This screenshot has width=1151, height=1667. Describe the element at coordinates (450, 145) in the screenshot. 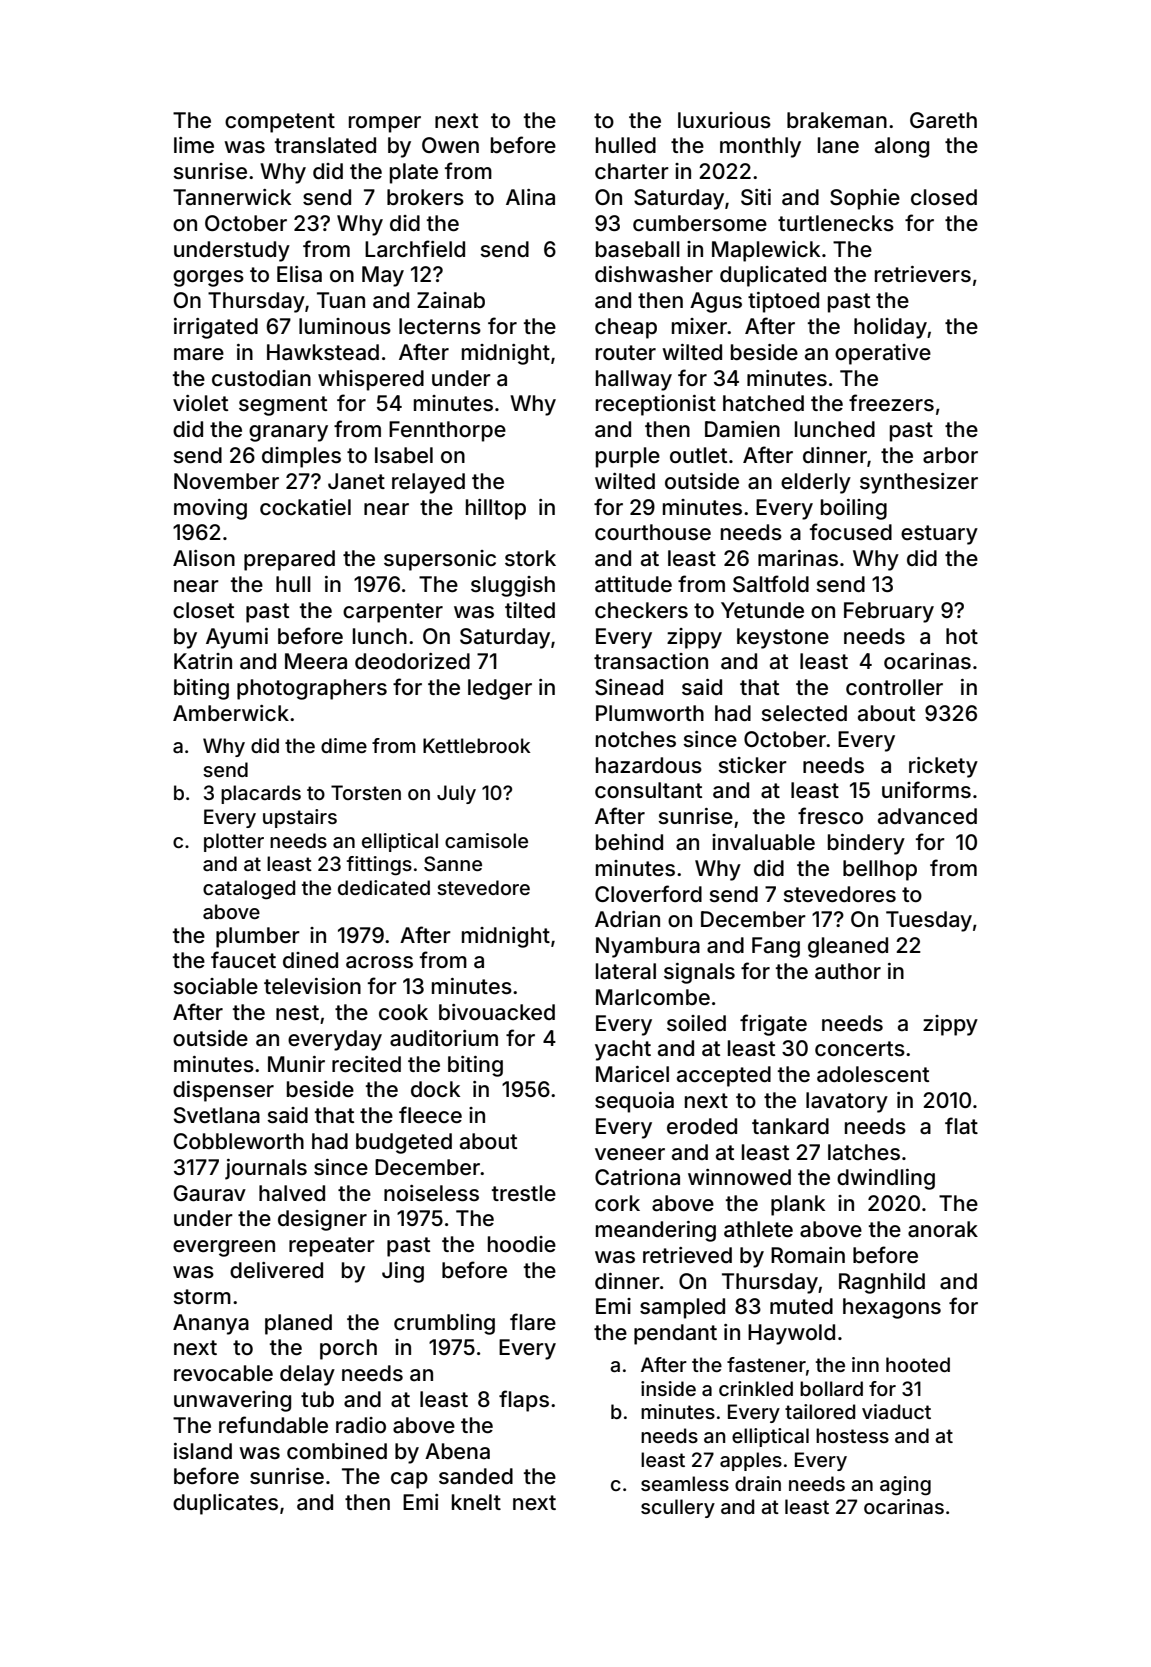

I see `Owen` at that location.
